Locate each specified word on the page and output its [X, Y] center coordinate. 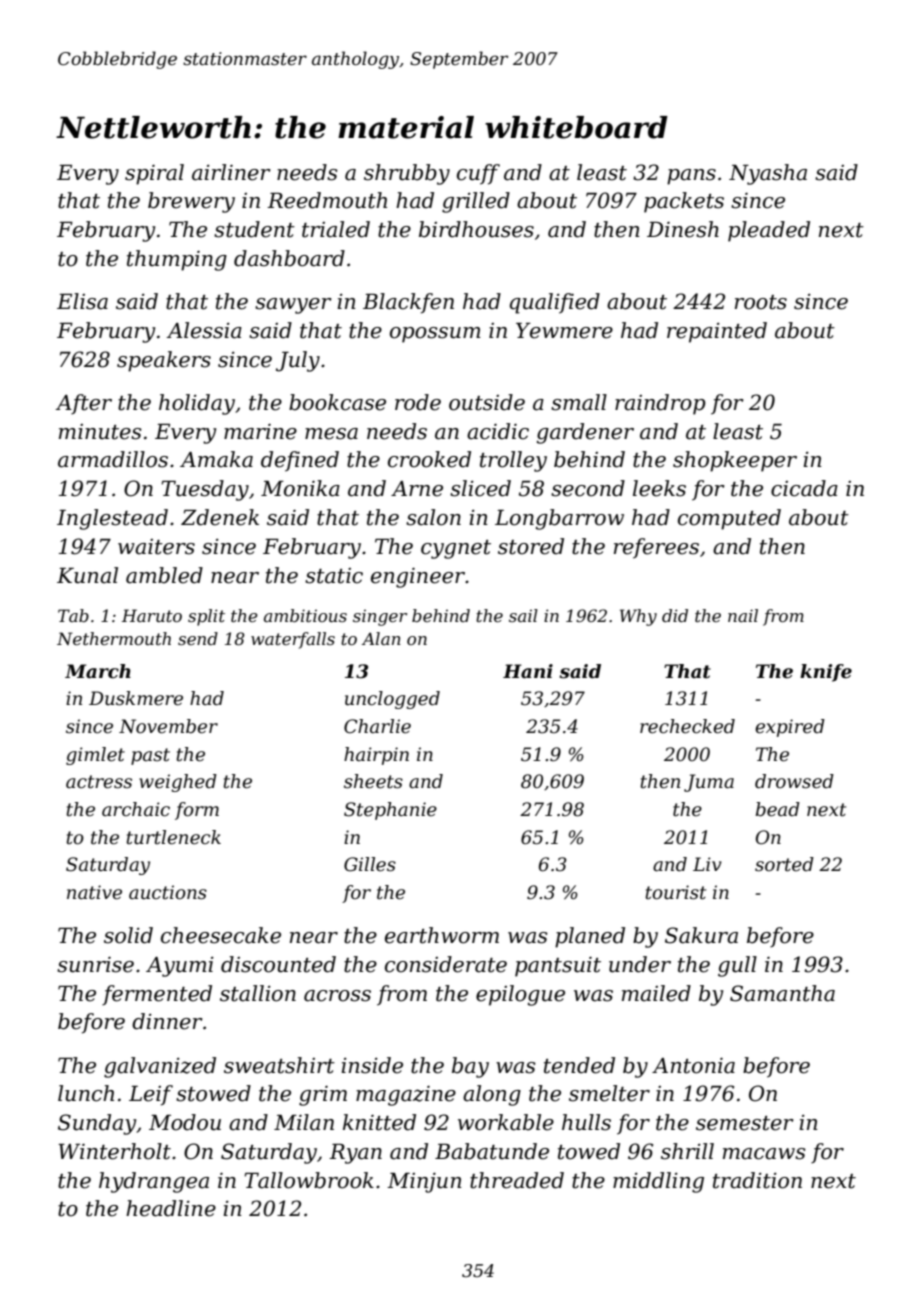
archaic [136, 809]
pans [691, 177]
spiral [154, 174]
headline [171, 1208]
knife [826, 673]
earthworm [442, 935]
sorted [784, 864]
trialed [336, 229]
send [198, 638]
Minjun [424, 1182]
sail [523, 615]
